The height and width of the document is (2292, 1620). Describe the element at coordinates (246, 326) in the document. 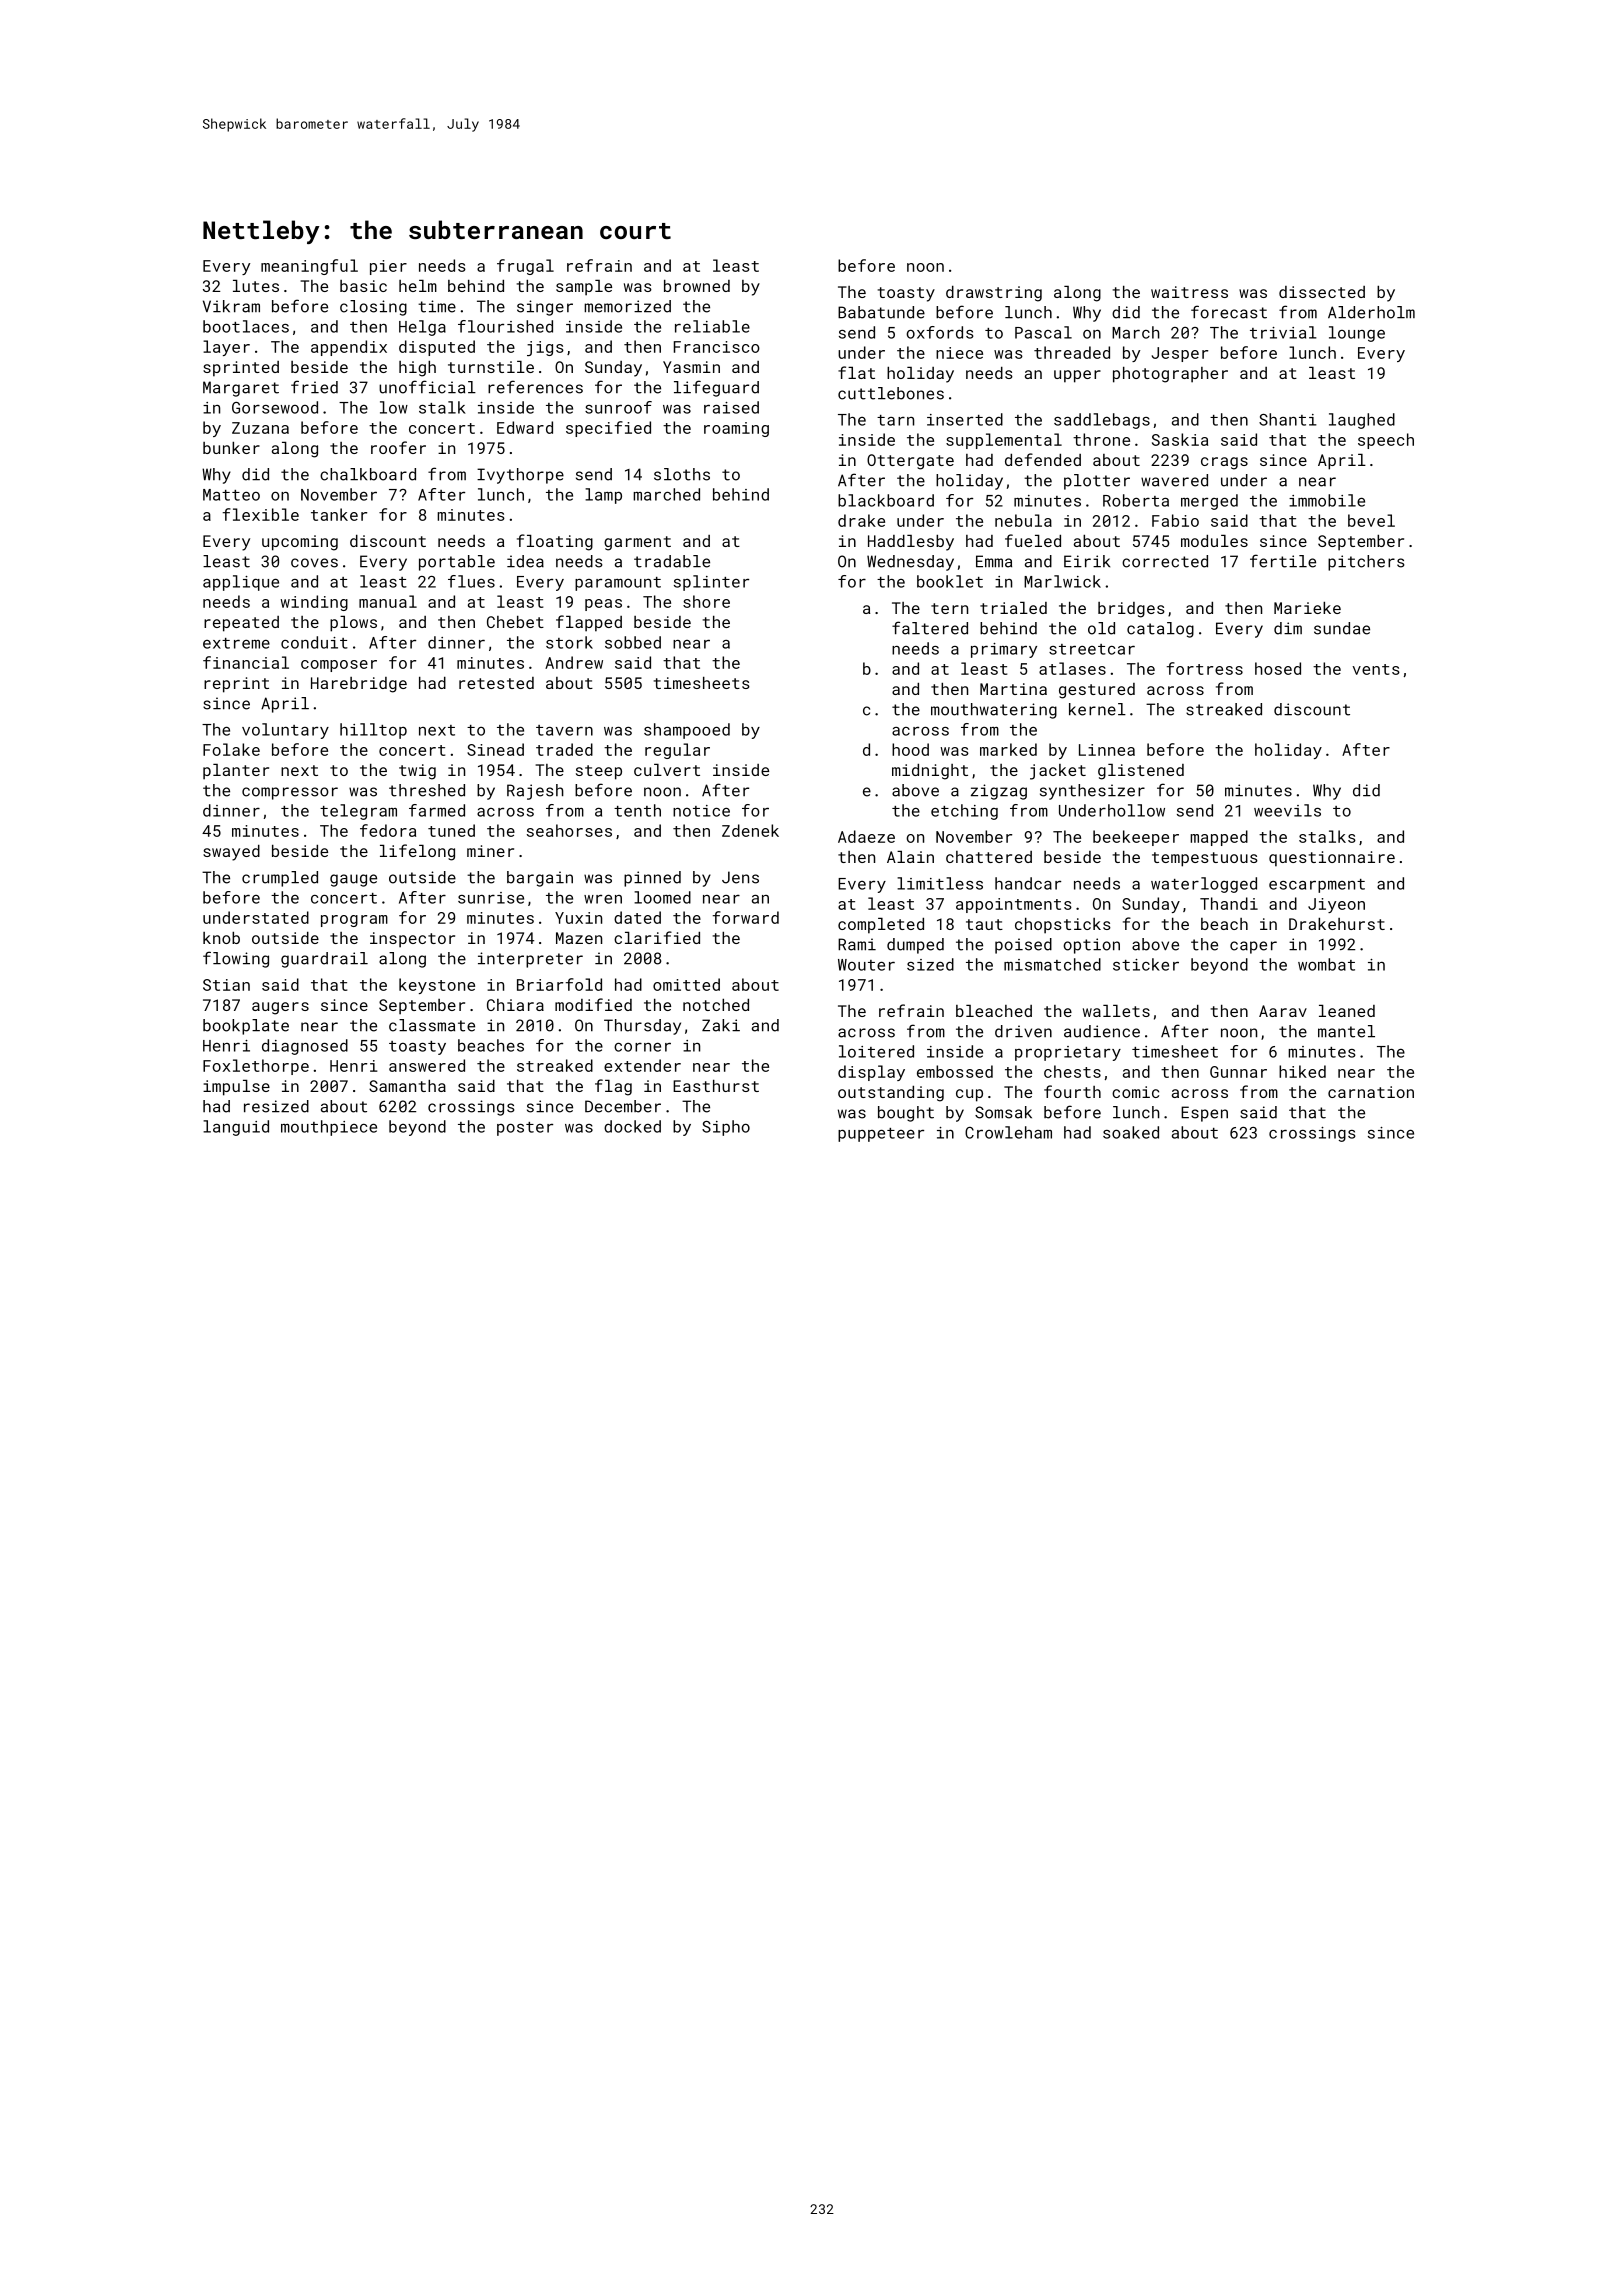

I see `bootlaces` at that location.
